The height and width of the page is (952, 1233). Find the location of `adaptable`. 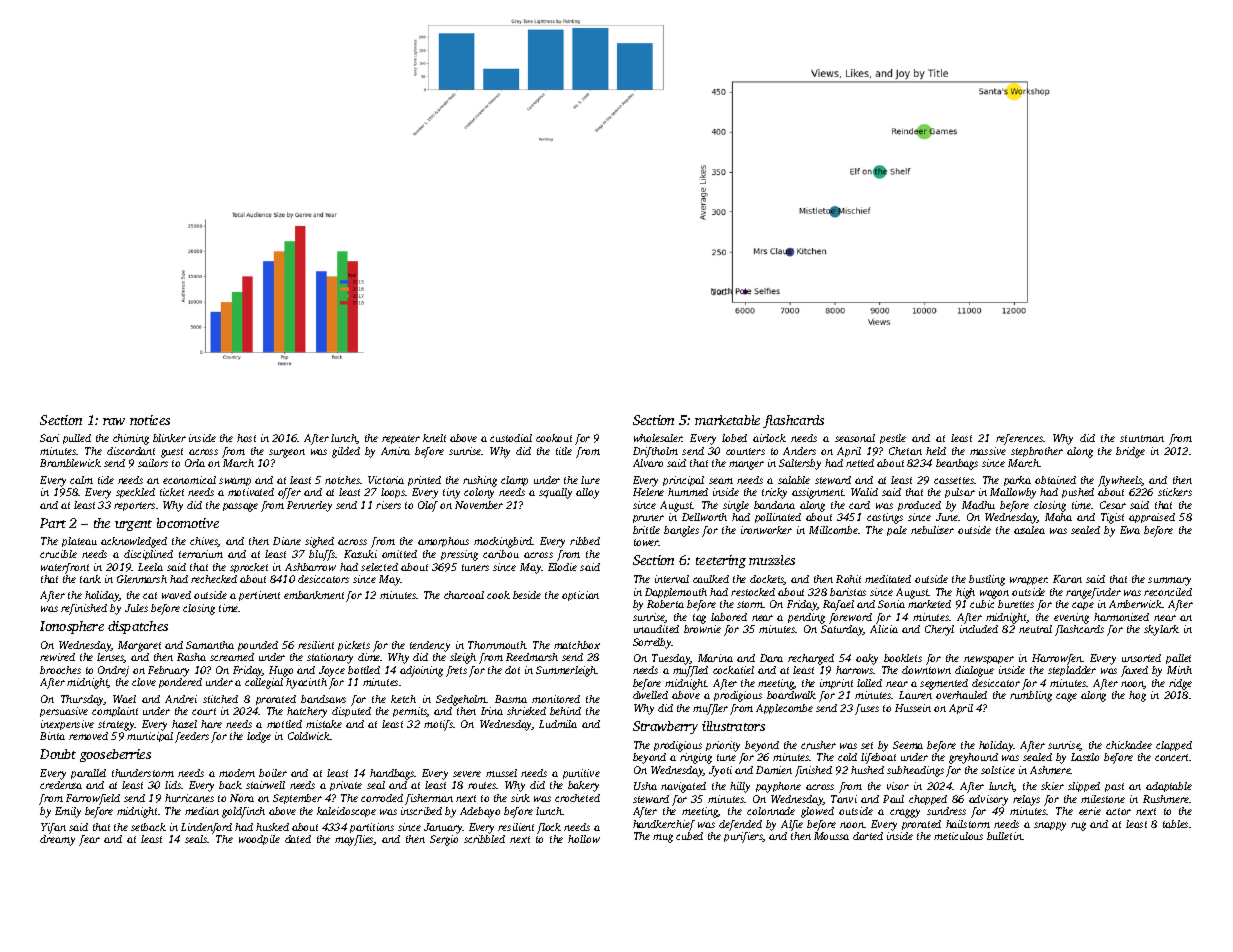

adaptable is located at coordinates (1169, 787).
